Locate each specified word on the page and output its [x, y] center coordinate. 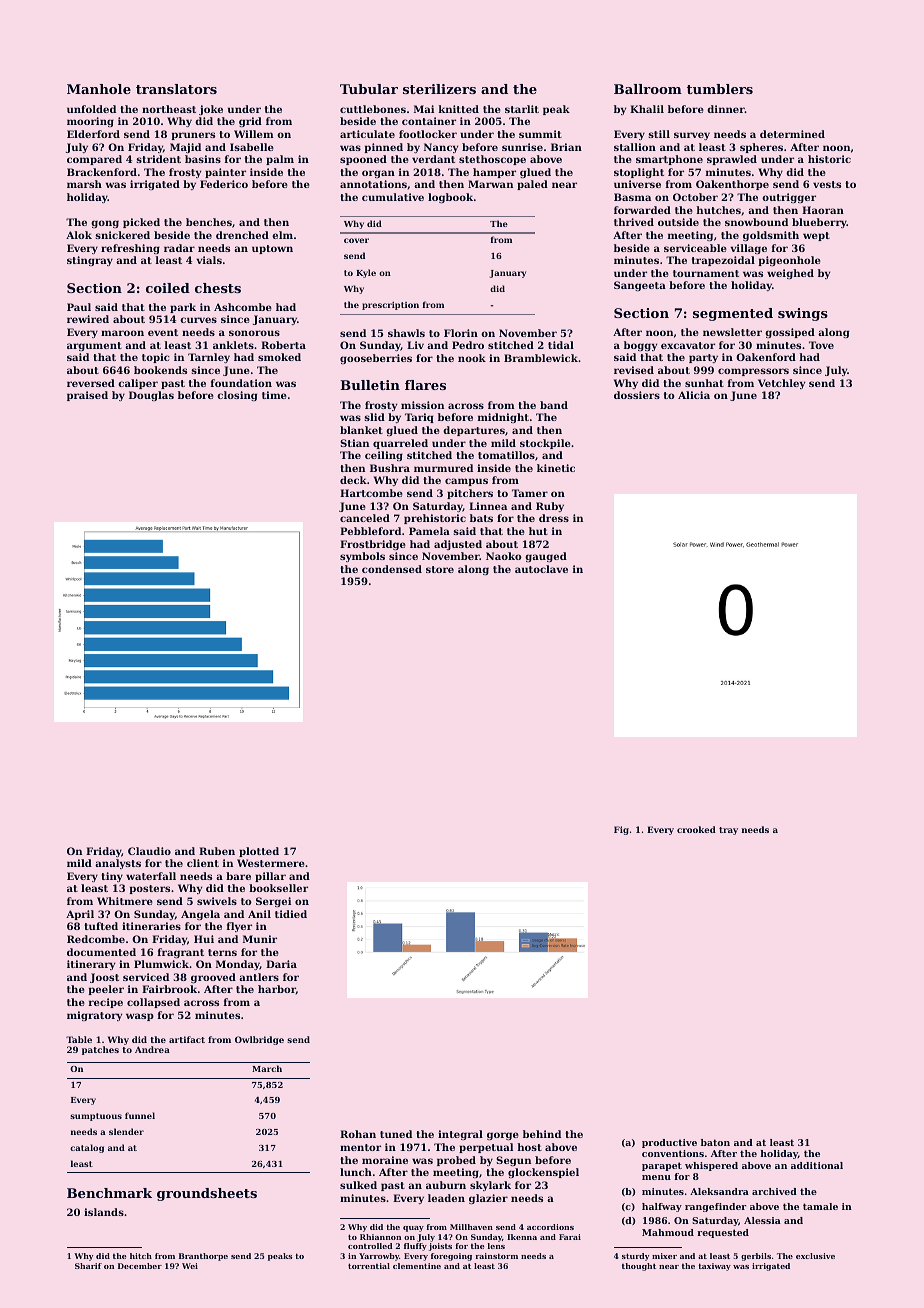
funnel [140, 1115]
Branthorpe [203, 1257]
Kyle [366, 273]
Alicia [694, 395]
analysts [118, 864]
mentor [360, 1147]
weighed [790, 274]
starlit [522, 109]
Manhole [99, 89]
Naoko [504, 556]
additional [817, 1165]
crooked [696, 829]
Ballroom [648, 89]
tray [728, 831]
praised [87, 396]
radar [179, 248]
